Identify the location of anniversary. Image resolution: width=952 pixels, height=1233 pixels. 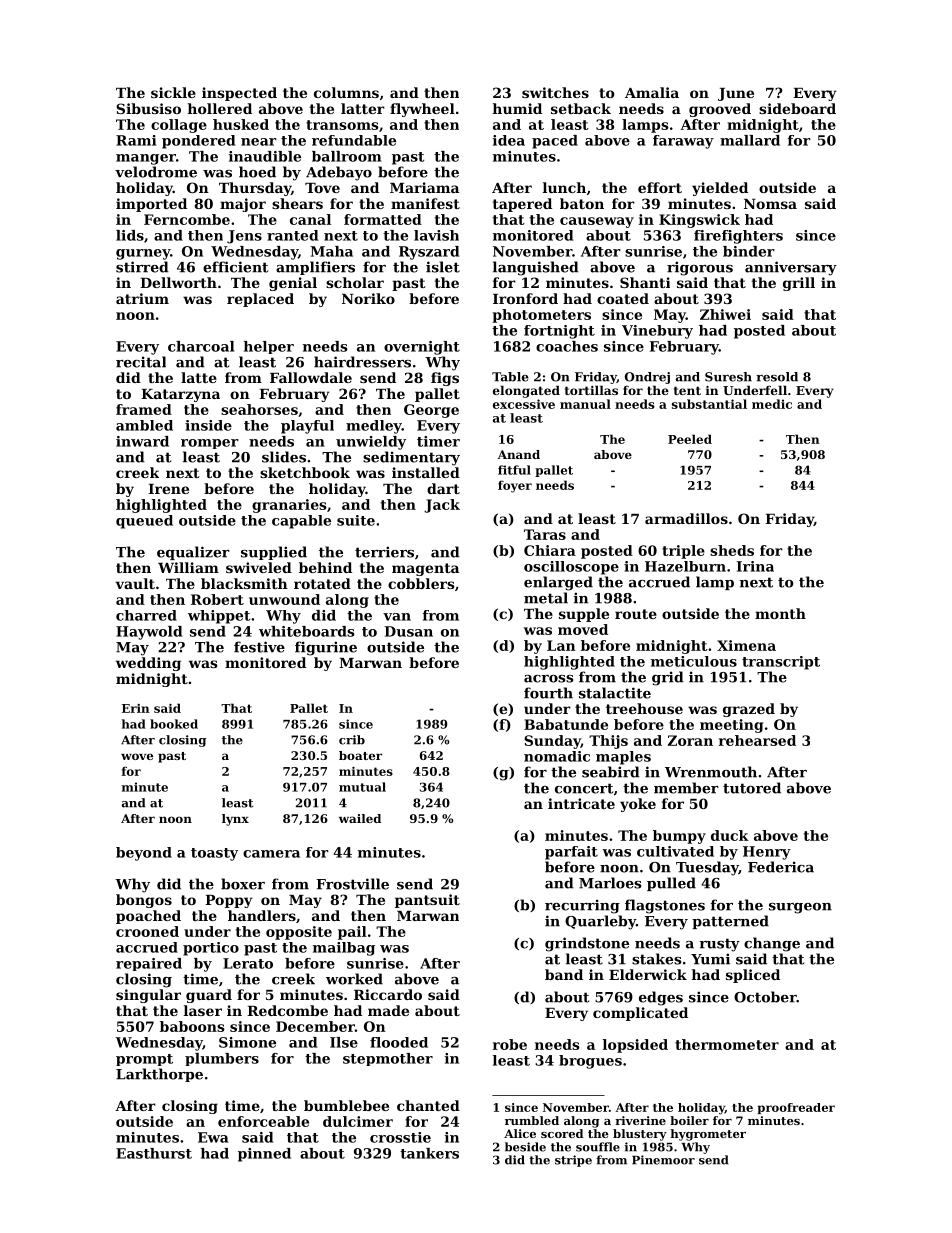
(791, 268).
